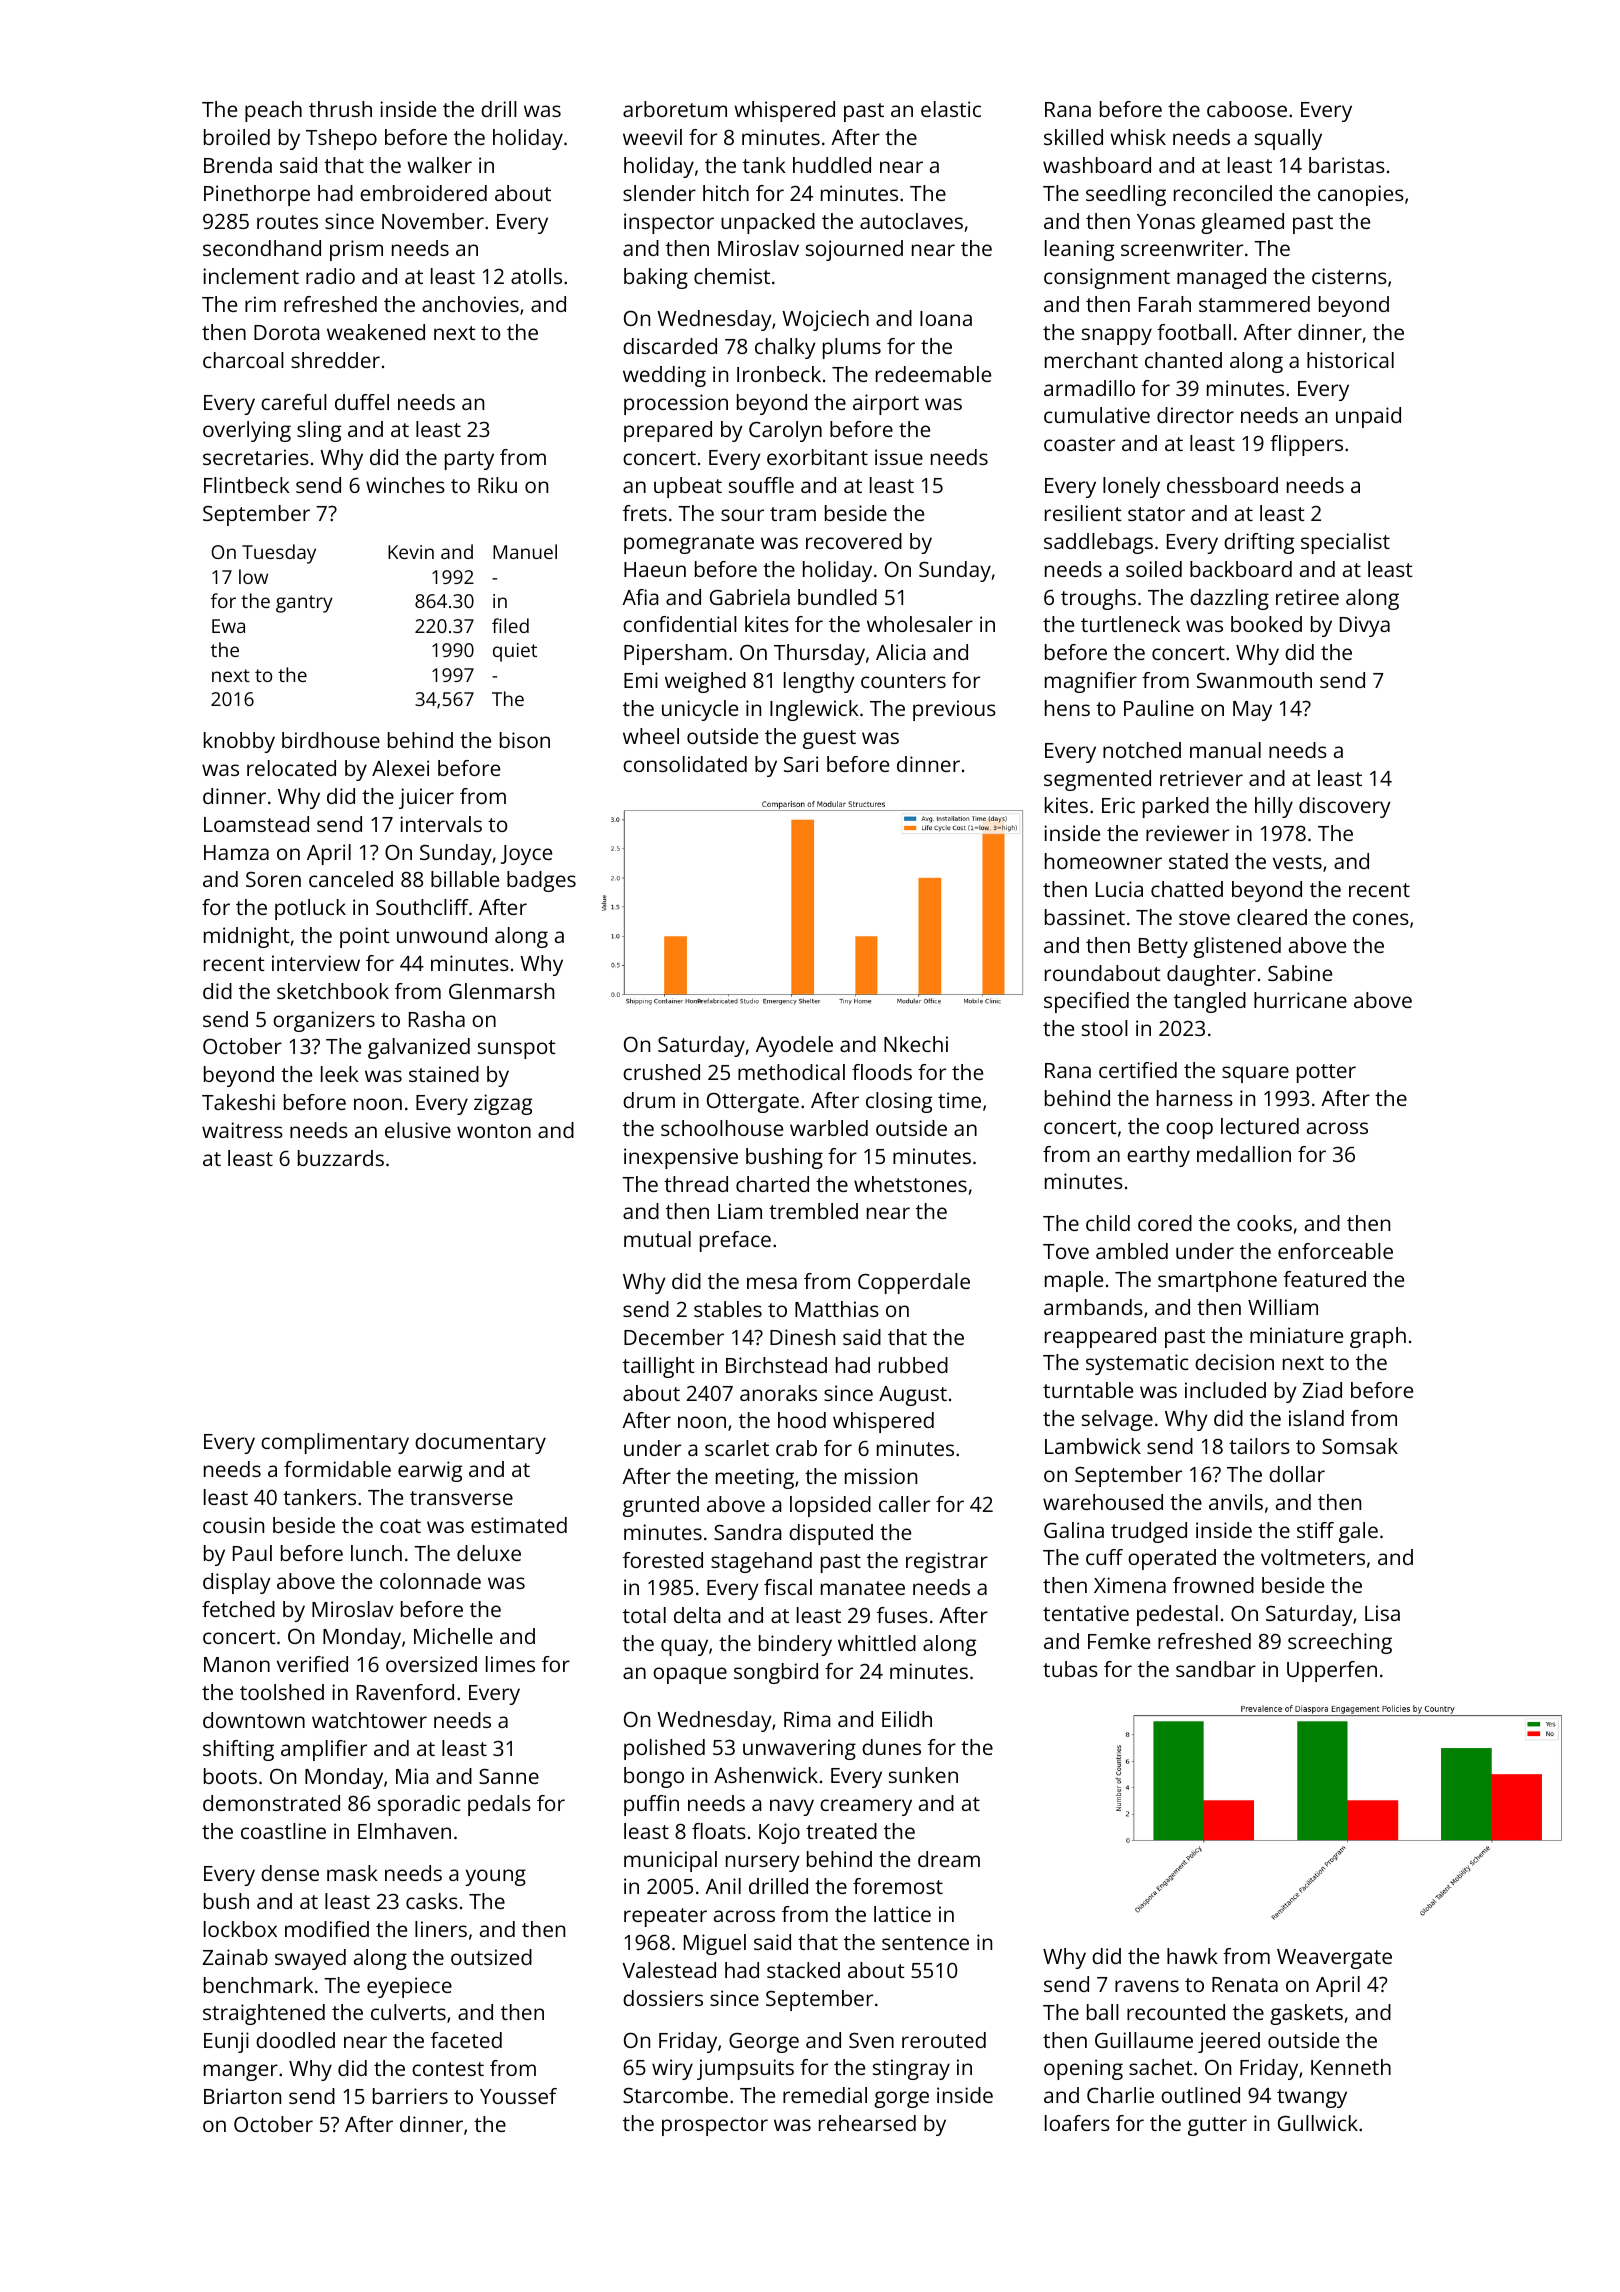 Image resolution: width=1620 pixels, height=2292 pixels. Describe the element at coordinates (1138, 1070) in the screenshot. I see `certified` at that location.
